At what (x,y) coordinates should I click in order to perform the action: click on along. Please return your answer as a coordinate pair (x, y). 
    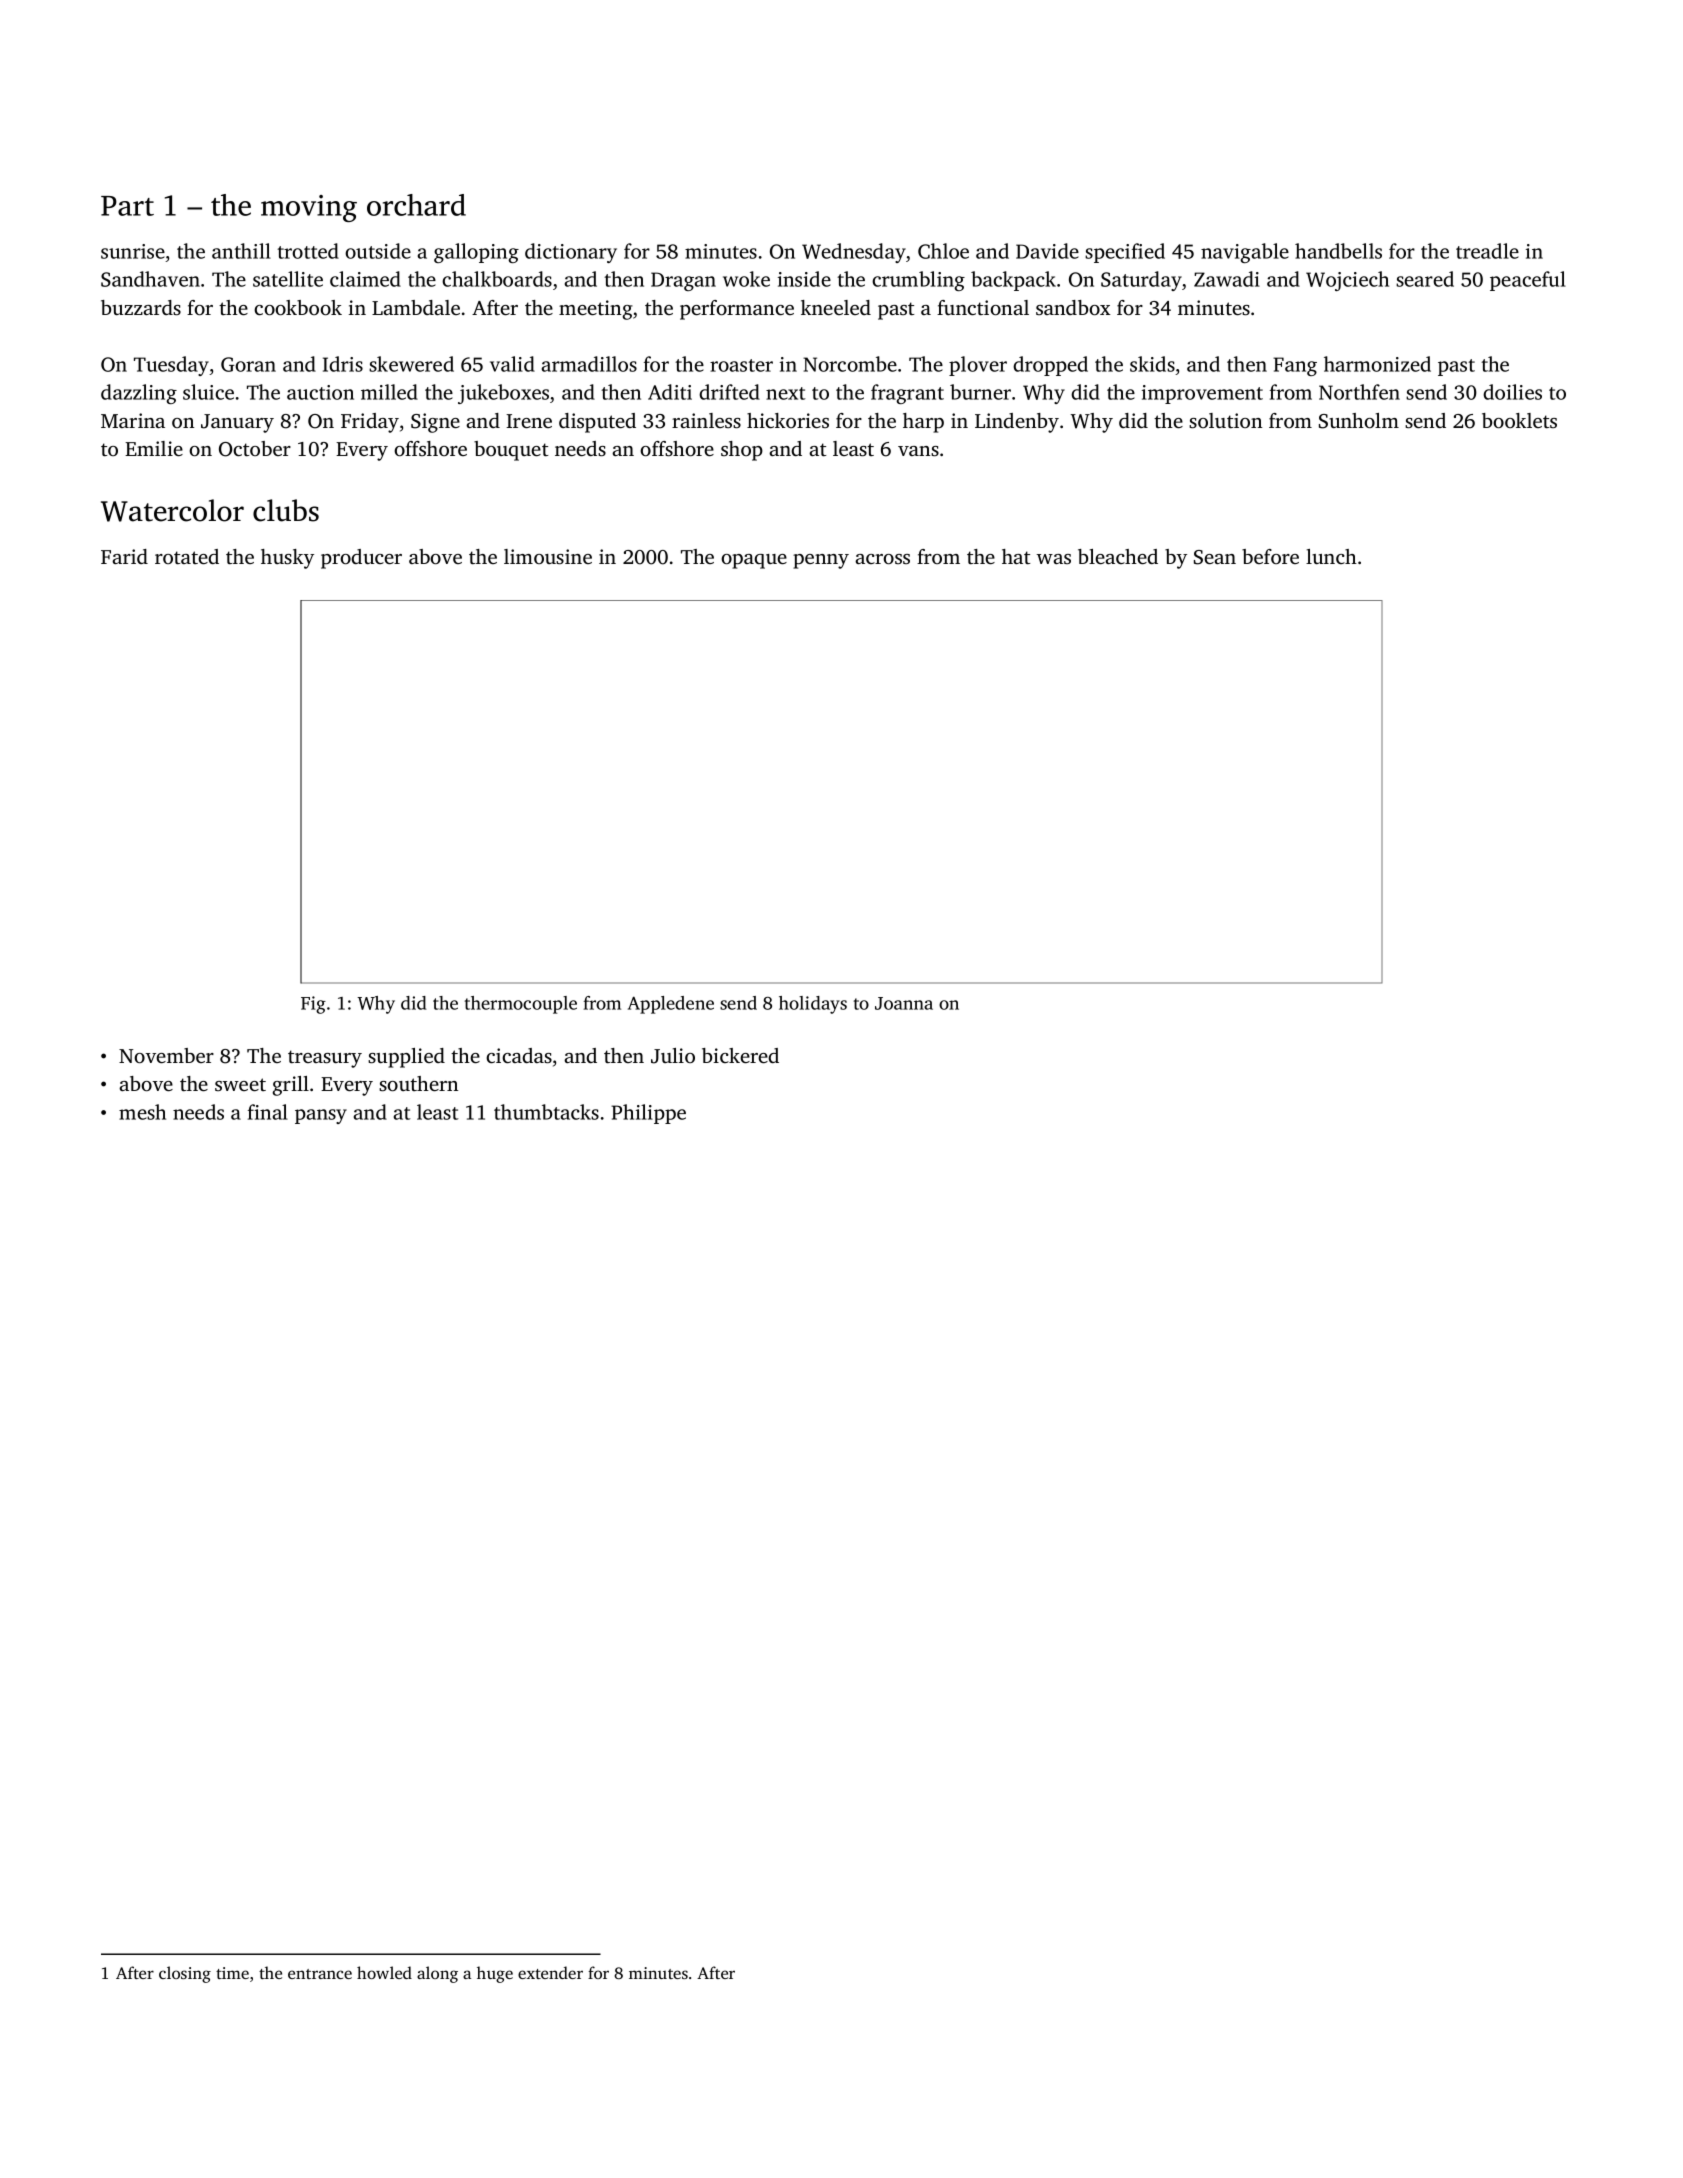
    Looking at the image, I should click on (437, 1974).
